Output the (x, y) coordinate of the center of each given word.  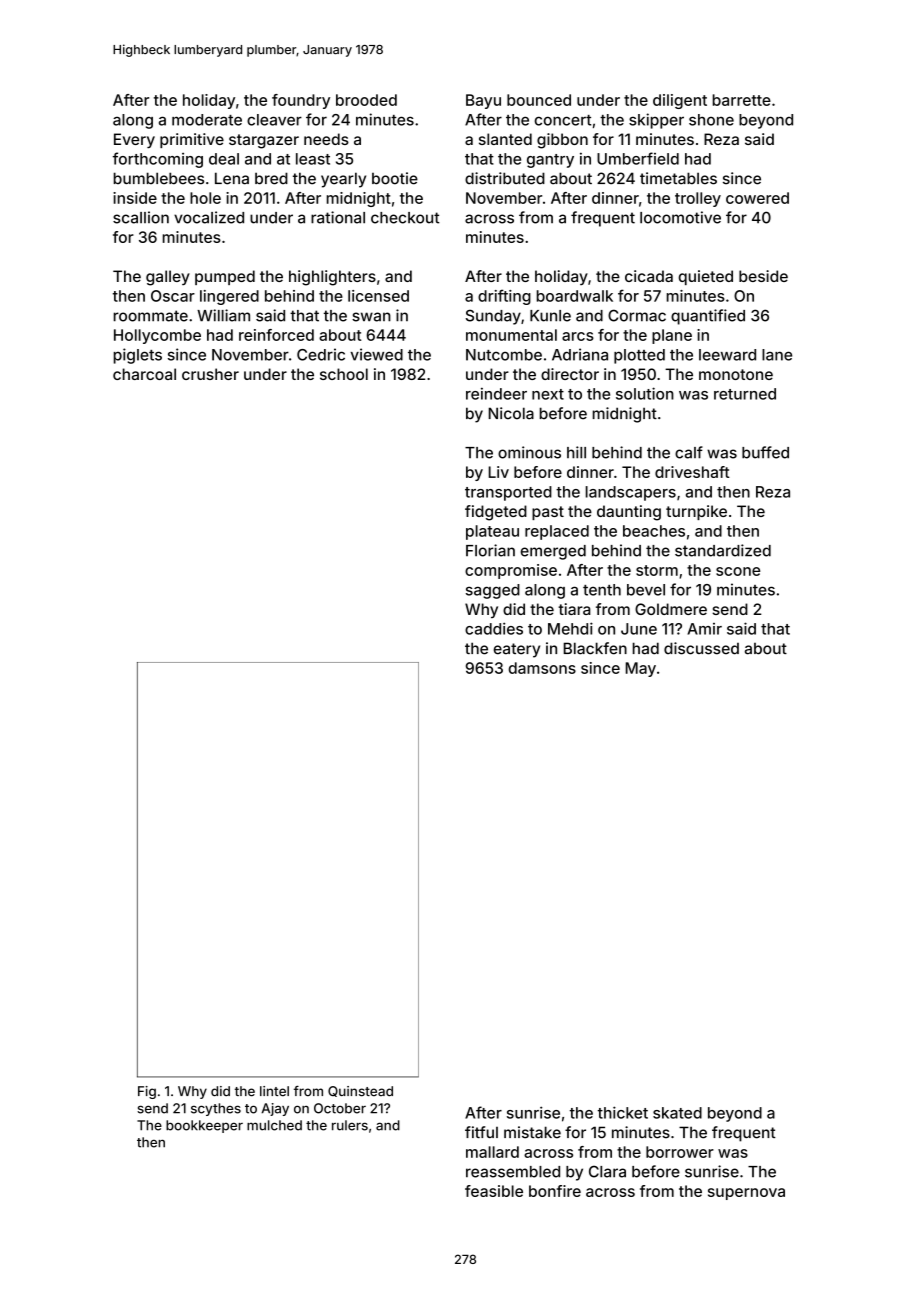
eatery (517, 650)
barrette (742, 100)
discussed (701, 648)
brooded (366, 100)
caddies (494, 628)
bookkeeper (204, 1126)
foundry (301, 101)
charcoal (144, 374)
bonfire (555, 1191)
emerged (553, 552)
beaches (654, 531)
